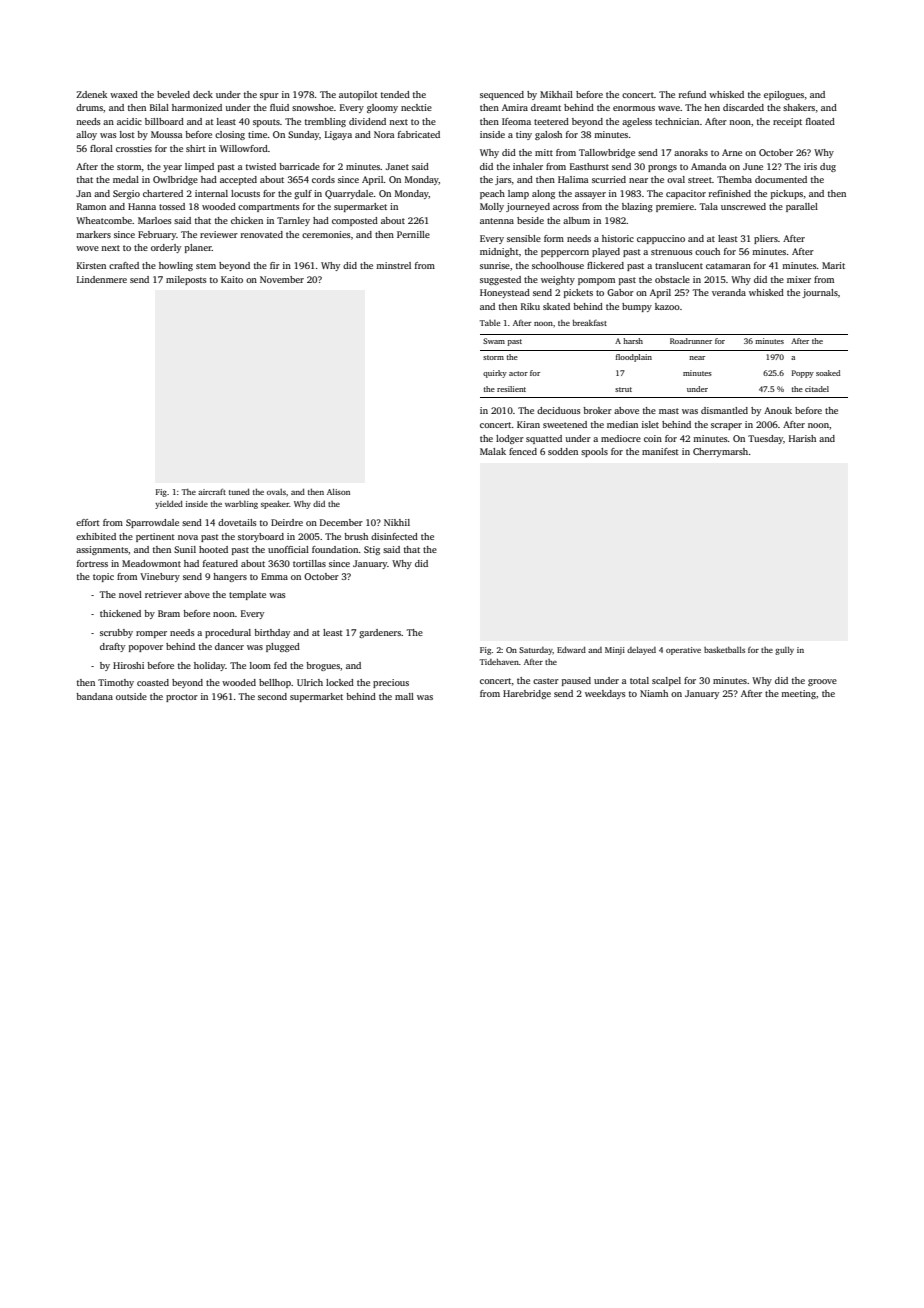 The height and width of the screenshot is (1308, 924). Describe the element at coordinates (239, 492) in the screenshot. I see `tuned` at that location.
